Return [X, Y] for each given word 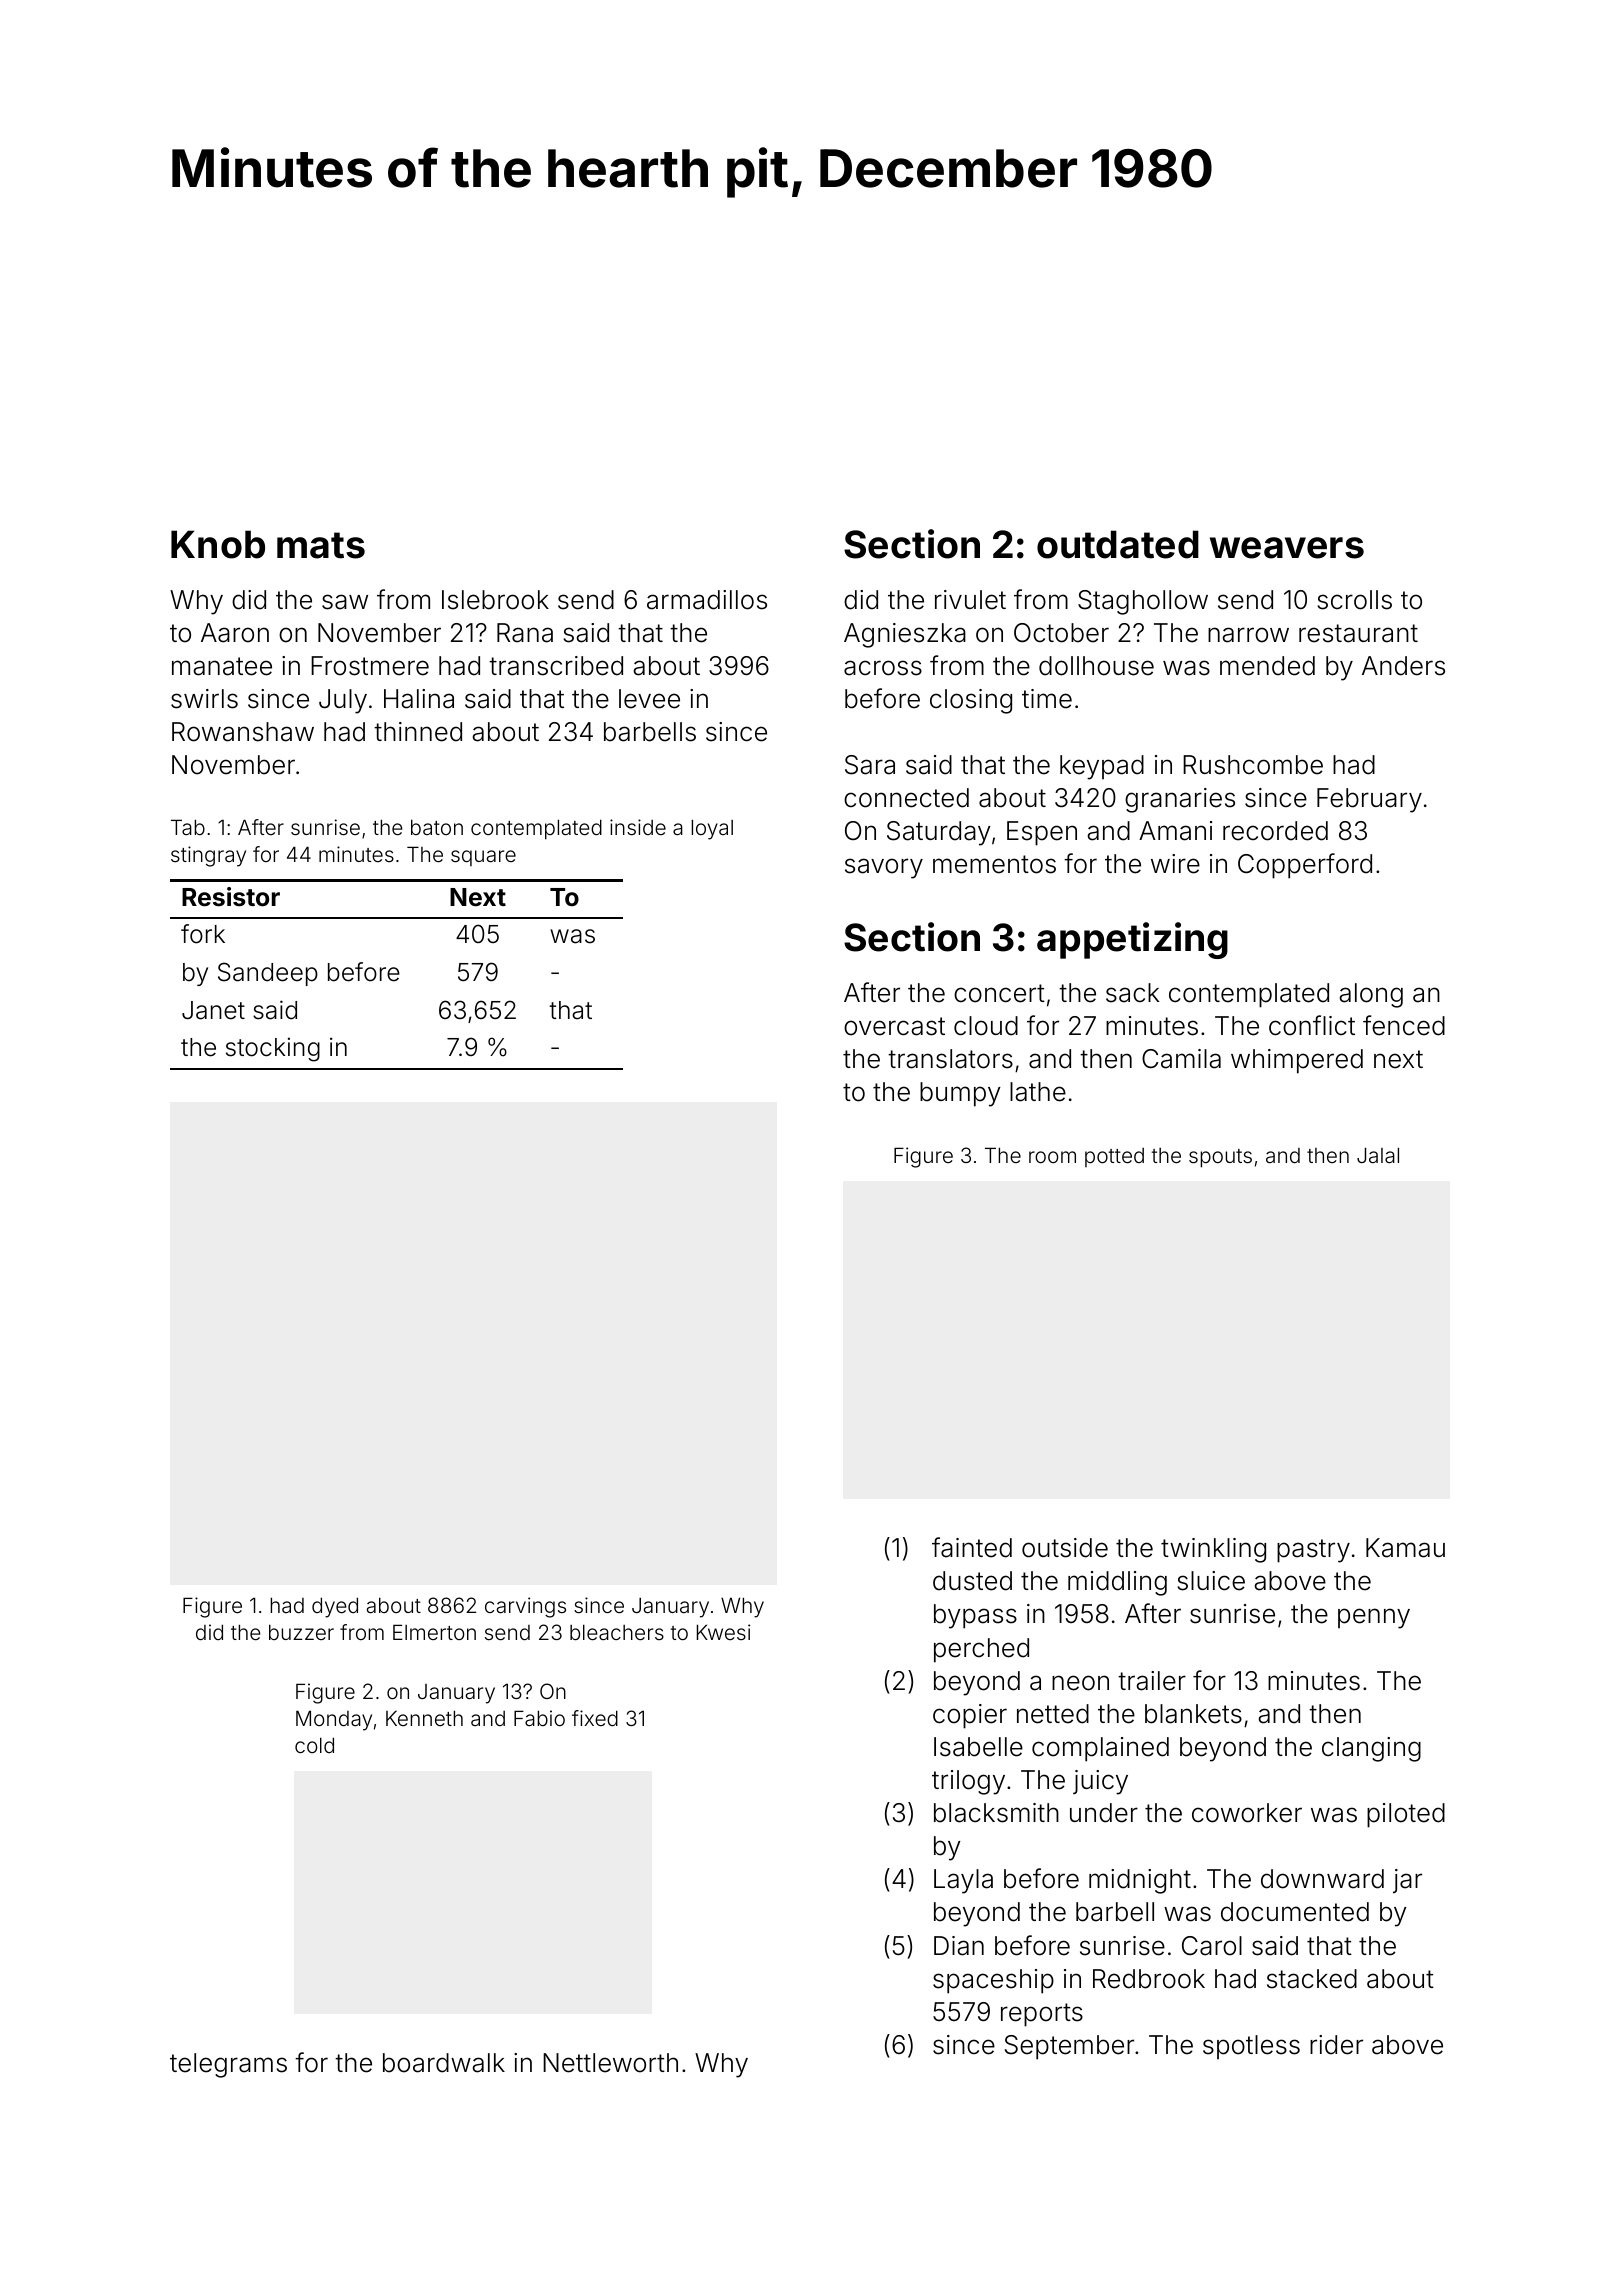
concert [999, 993]
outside [1065, 1548]
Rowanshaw [243, 732]
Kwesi [723, 1632]
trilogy [968, 1782]
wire [1175, 864]
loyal [712, 829]
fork [203, 934]
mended [1267, 666]
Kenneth [424, 1718]
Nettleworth [610, 2063]
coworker [1247, 1813]
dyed [335, 1607]
